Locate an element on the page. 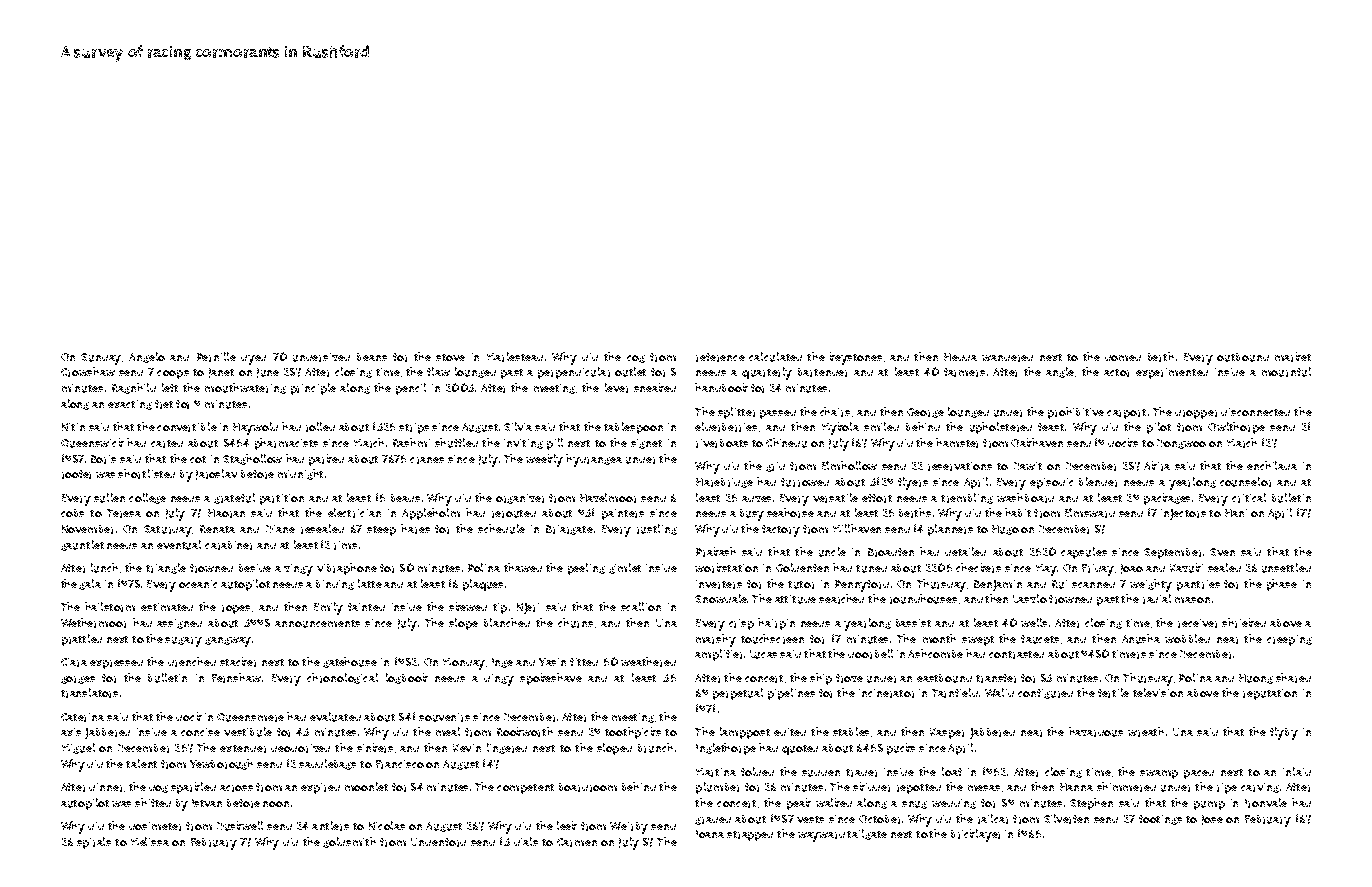 The width and height of the page is (1372, 887). mouthwatering is located at coordinates (245, 388).
